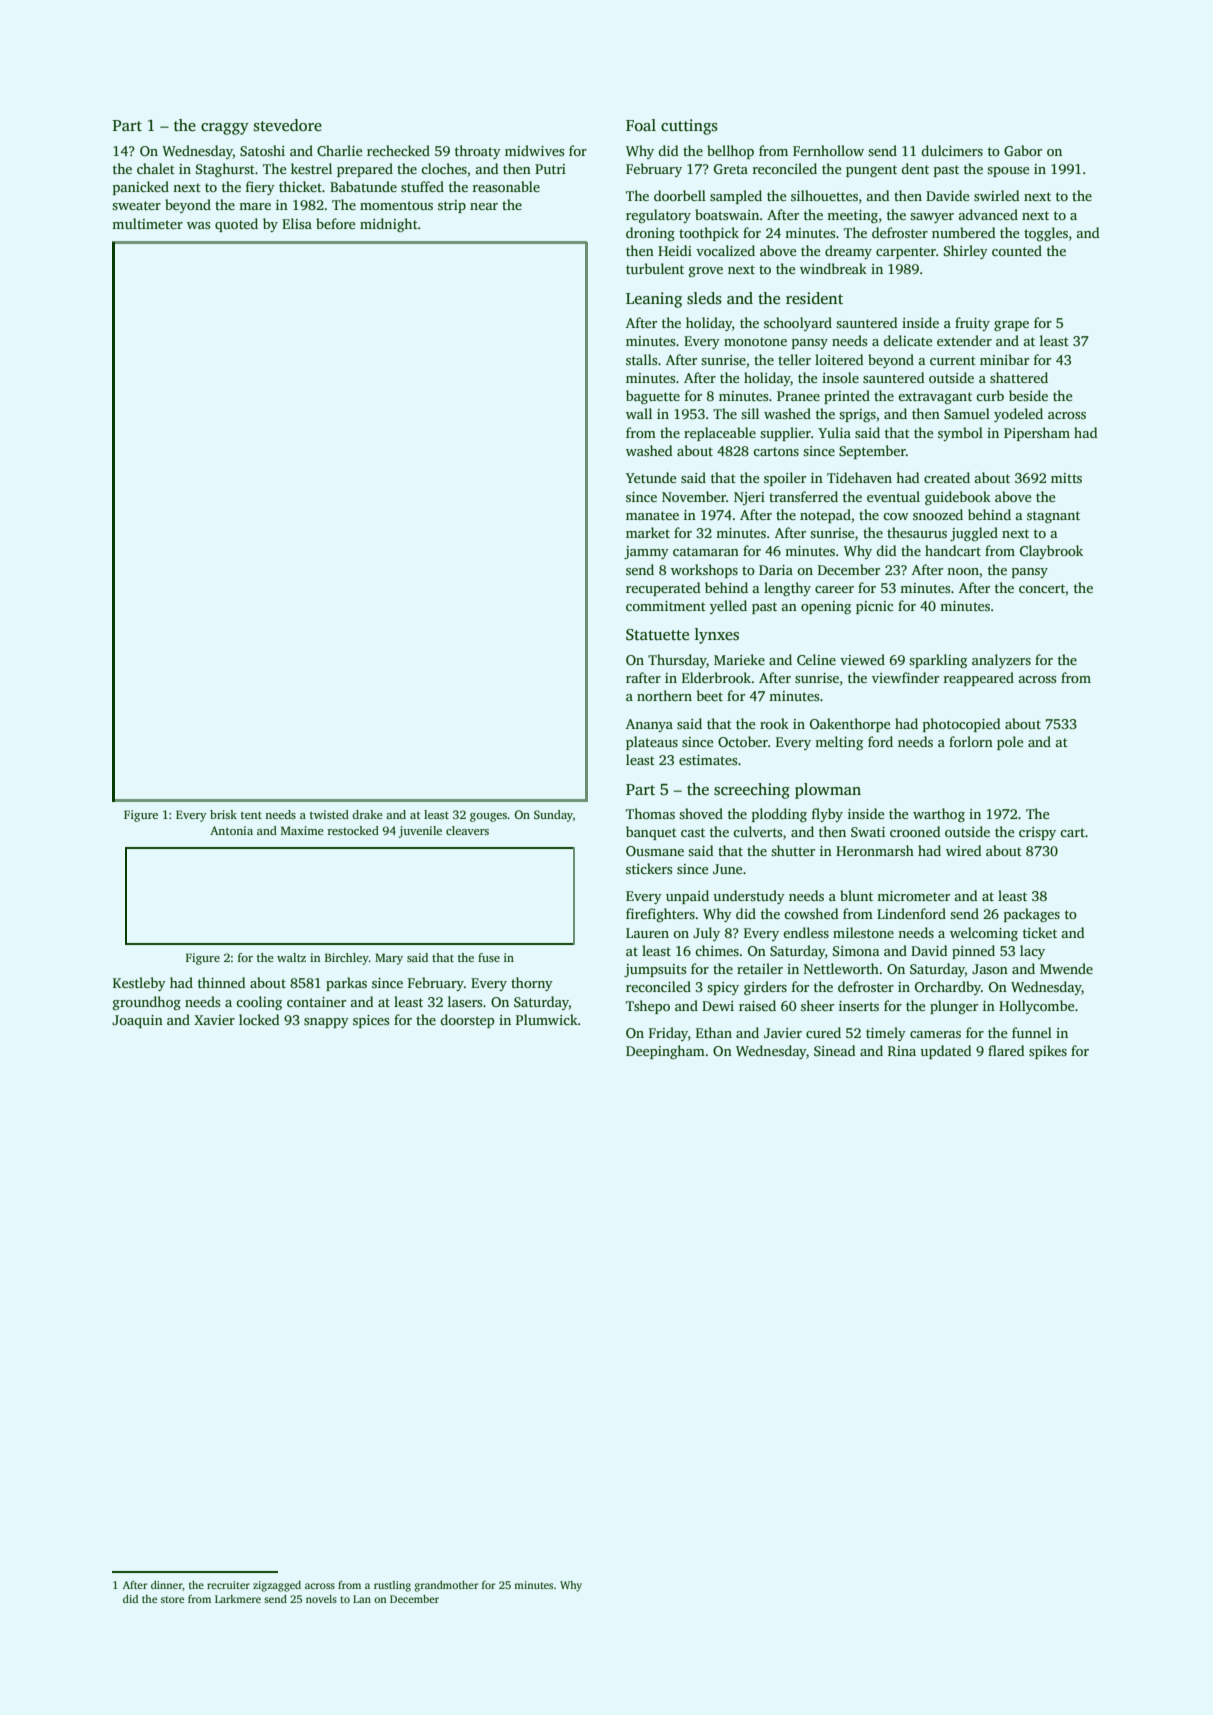 The height and width of the document is (1715, 1213). What do you see at coordinates (828, 150) in the document?
I see `Fernhollow` at bounding box center [828, 150].
